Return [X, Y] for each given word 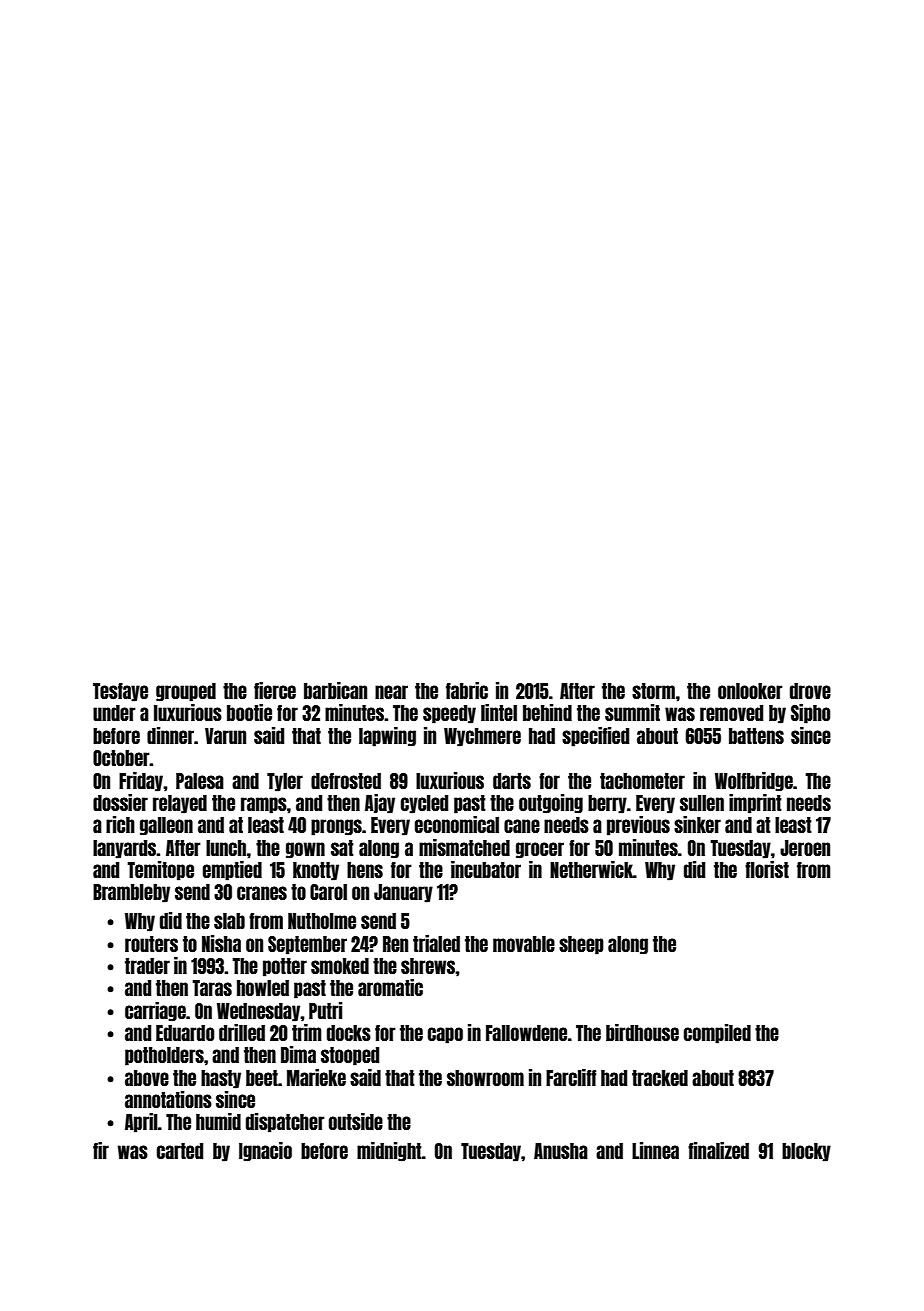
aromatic [390, 987]
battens [756, 736]
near [391, 692]
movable [524, 944]
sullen [702, 803]
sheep [581, 945]
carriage [155, 1012]
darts [512, 781]
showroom [485, 1078]
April [141, 1123]
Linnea [655, 1150]
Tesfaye [120, 692]
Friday [141, 782]
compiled [717, 1034]
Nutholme [322, 921]
